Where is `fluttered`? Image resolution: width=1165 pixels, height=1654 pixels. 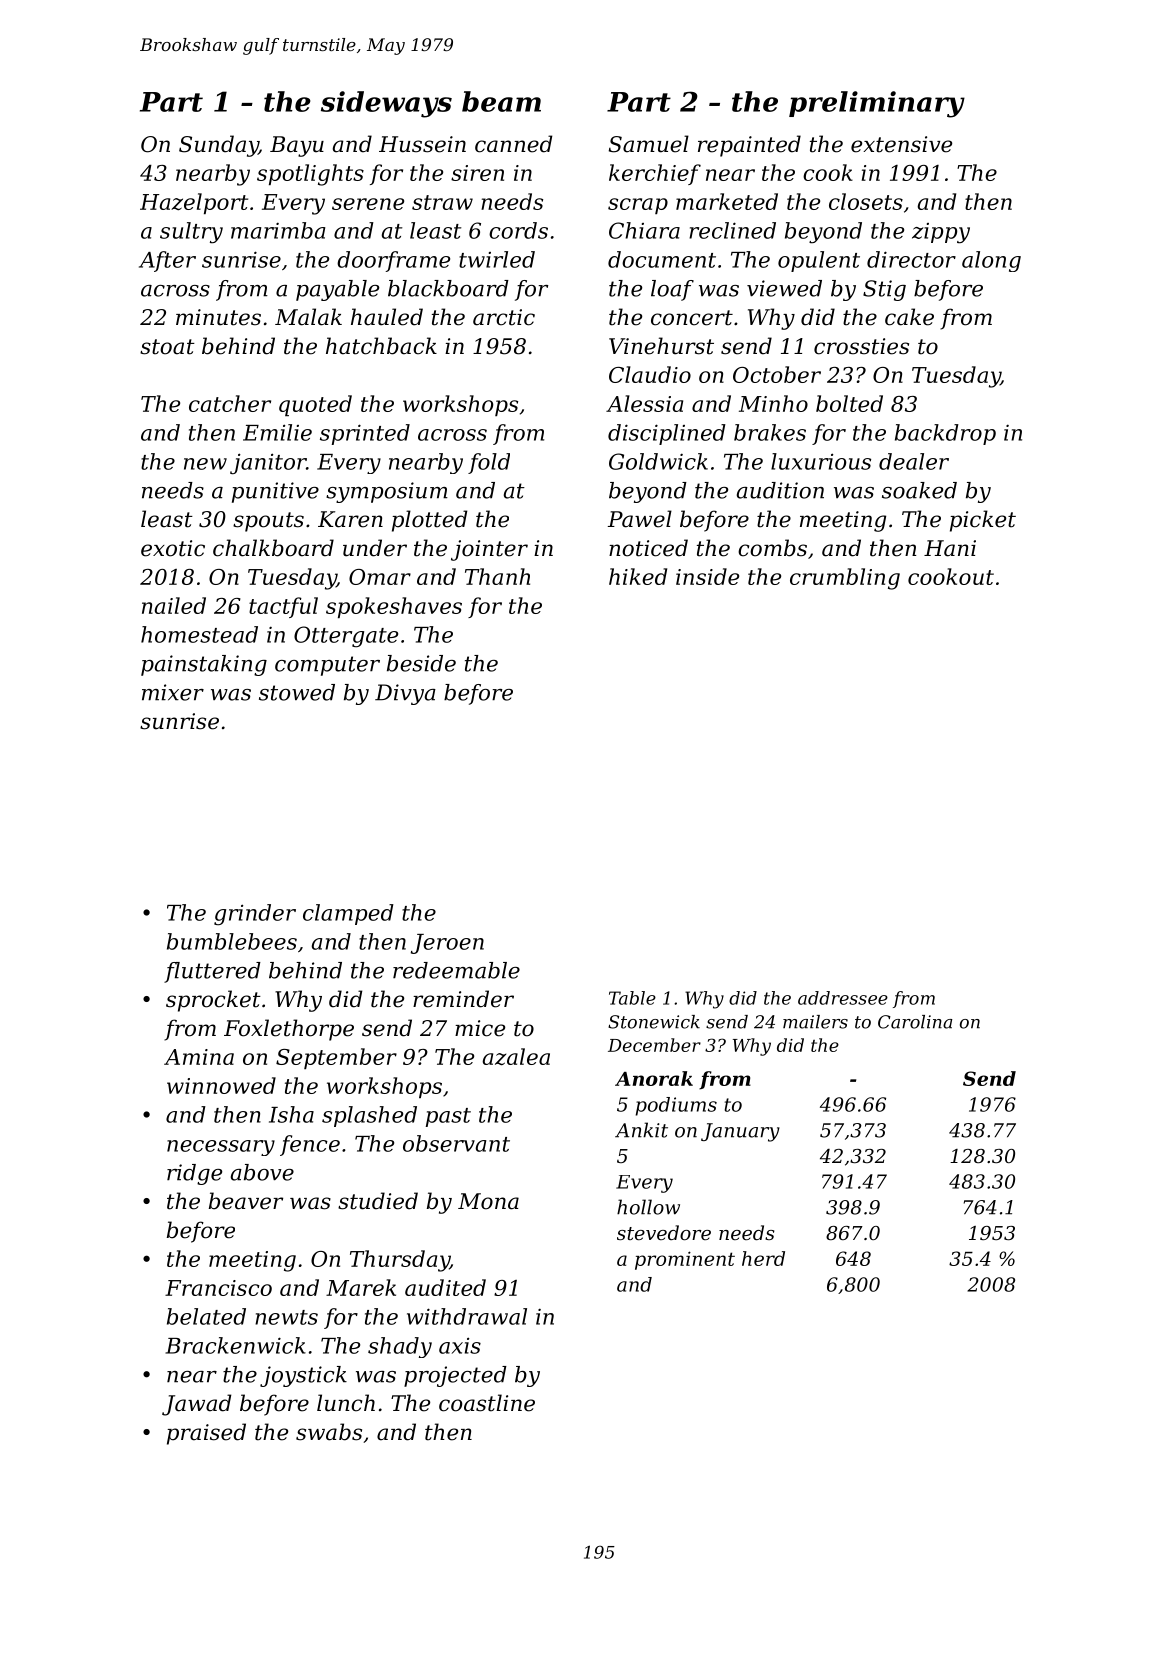
fluttered is located at coordinates (212, 972).
